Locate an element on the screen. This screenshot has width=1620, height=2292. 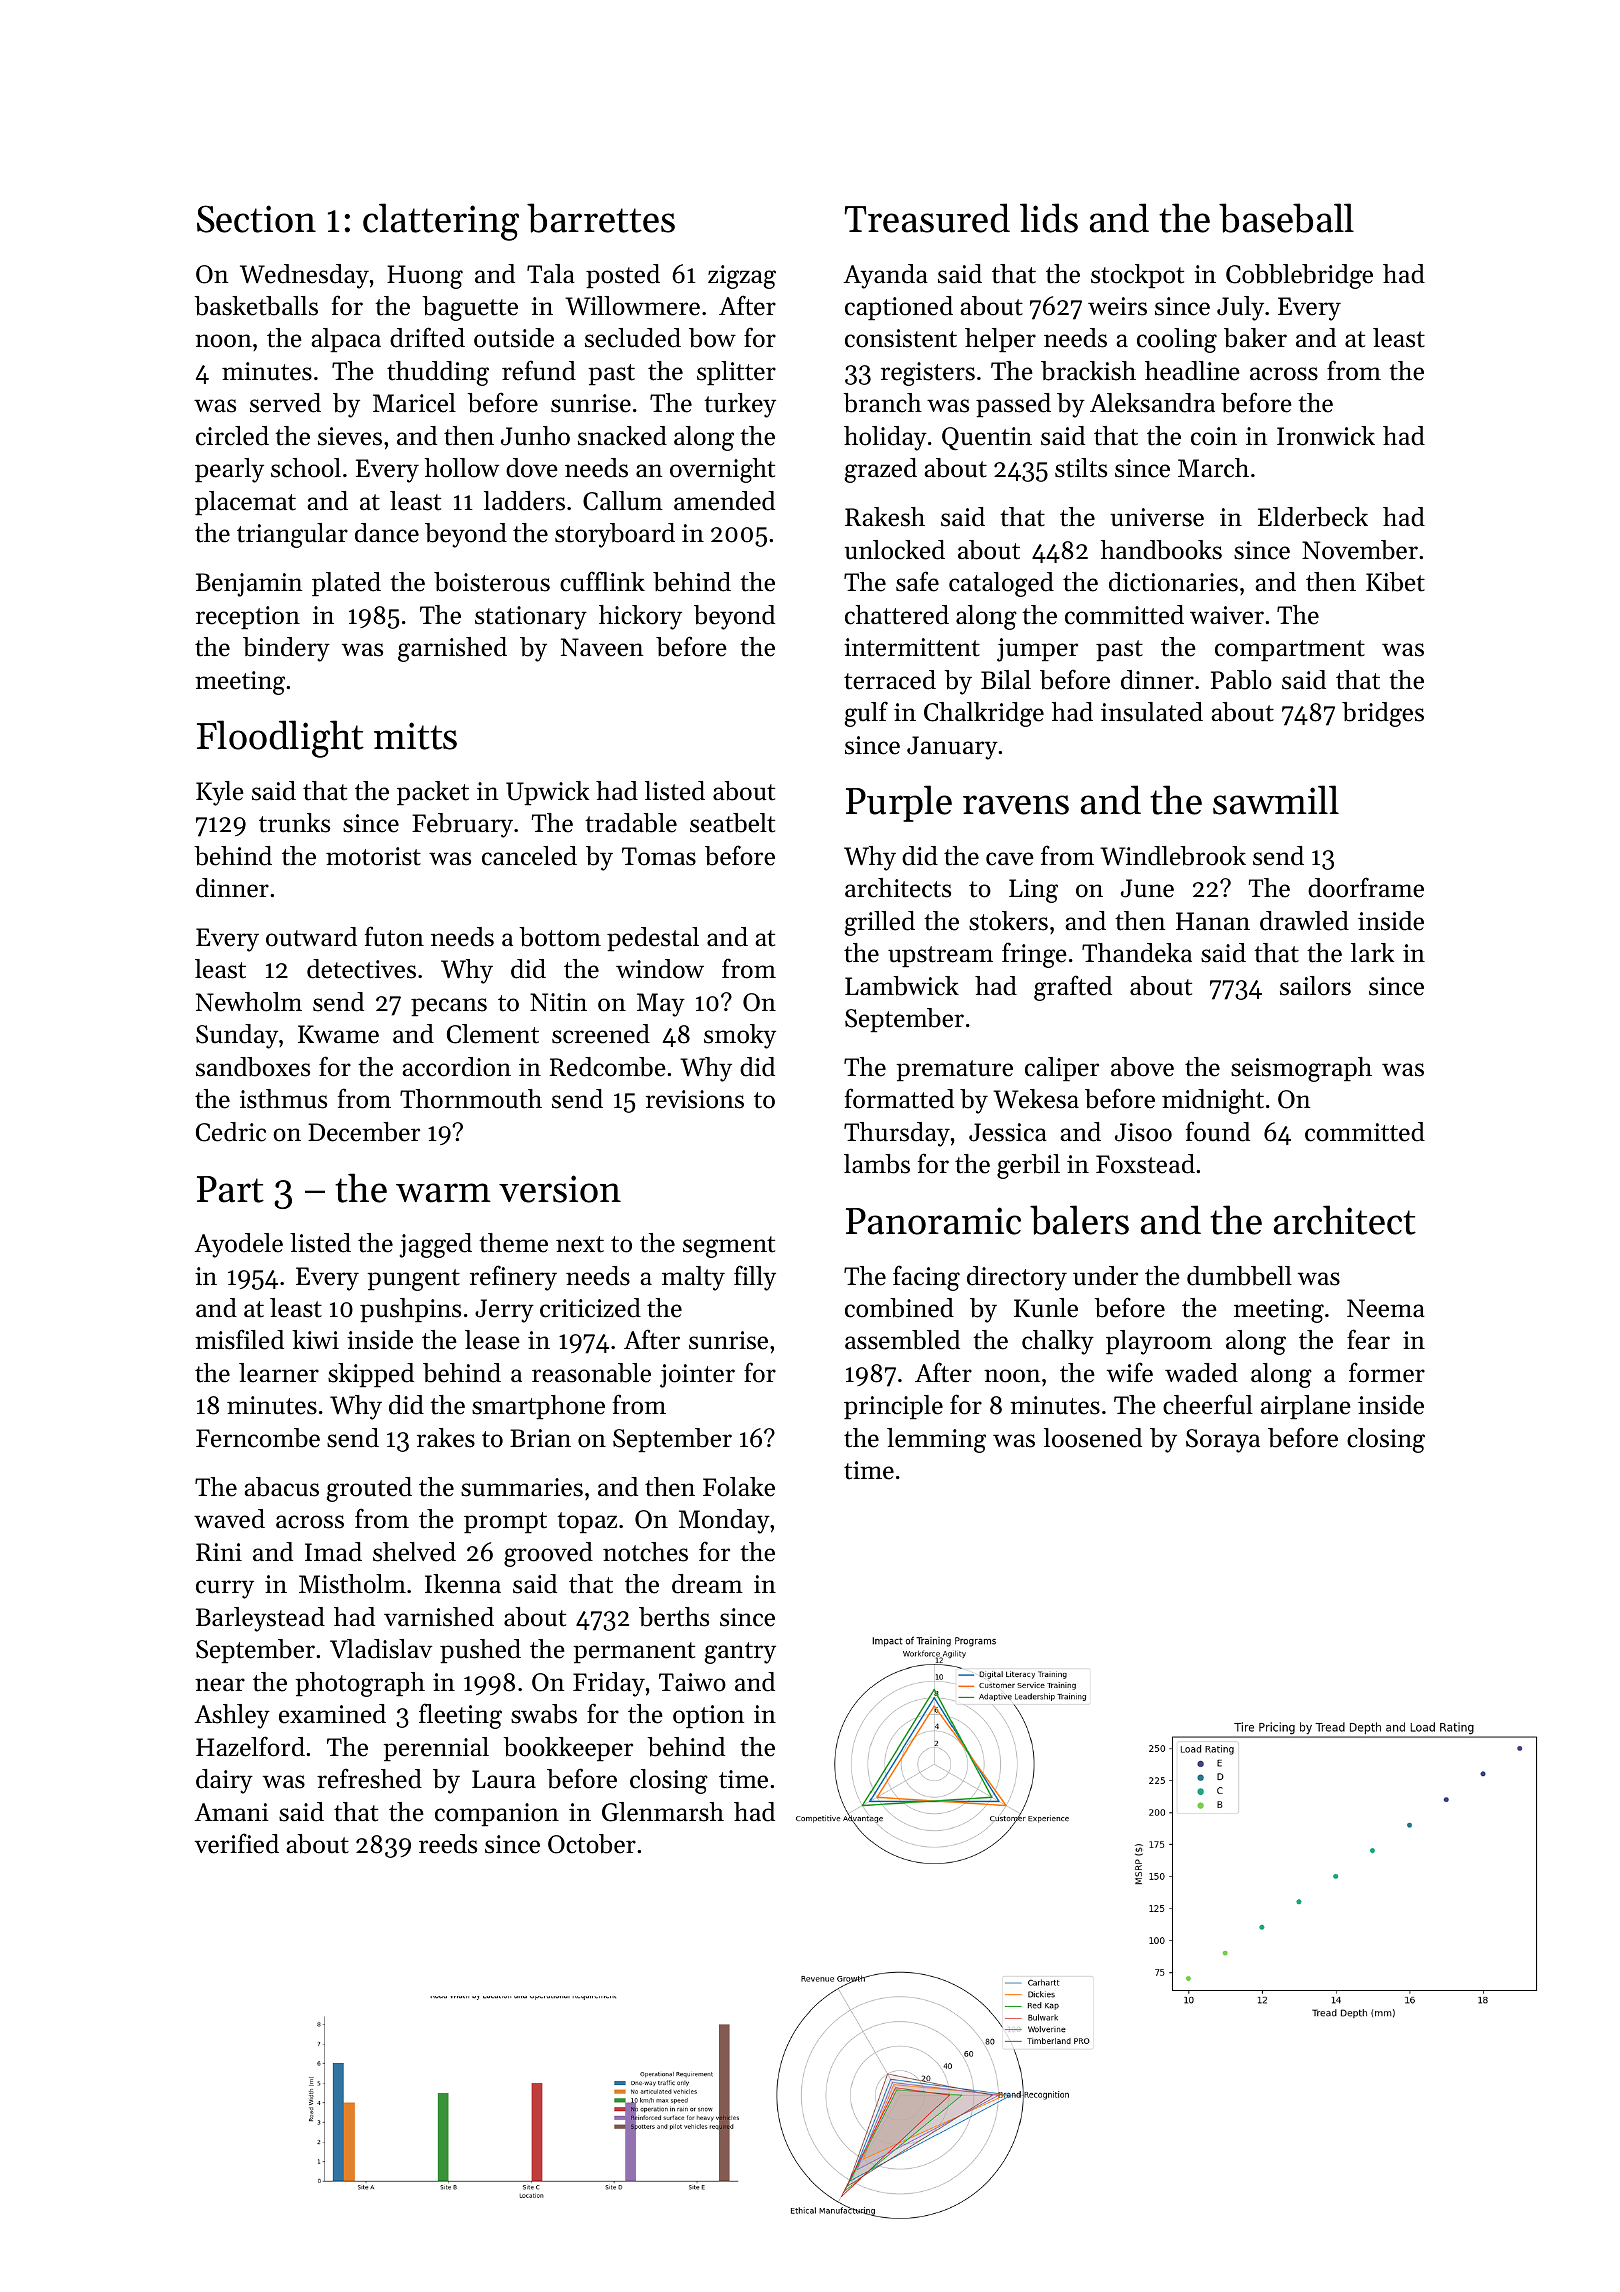
Folake is located at coordinates (739, 1487).
